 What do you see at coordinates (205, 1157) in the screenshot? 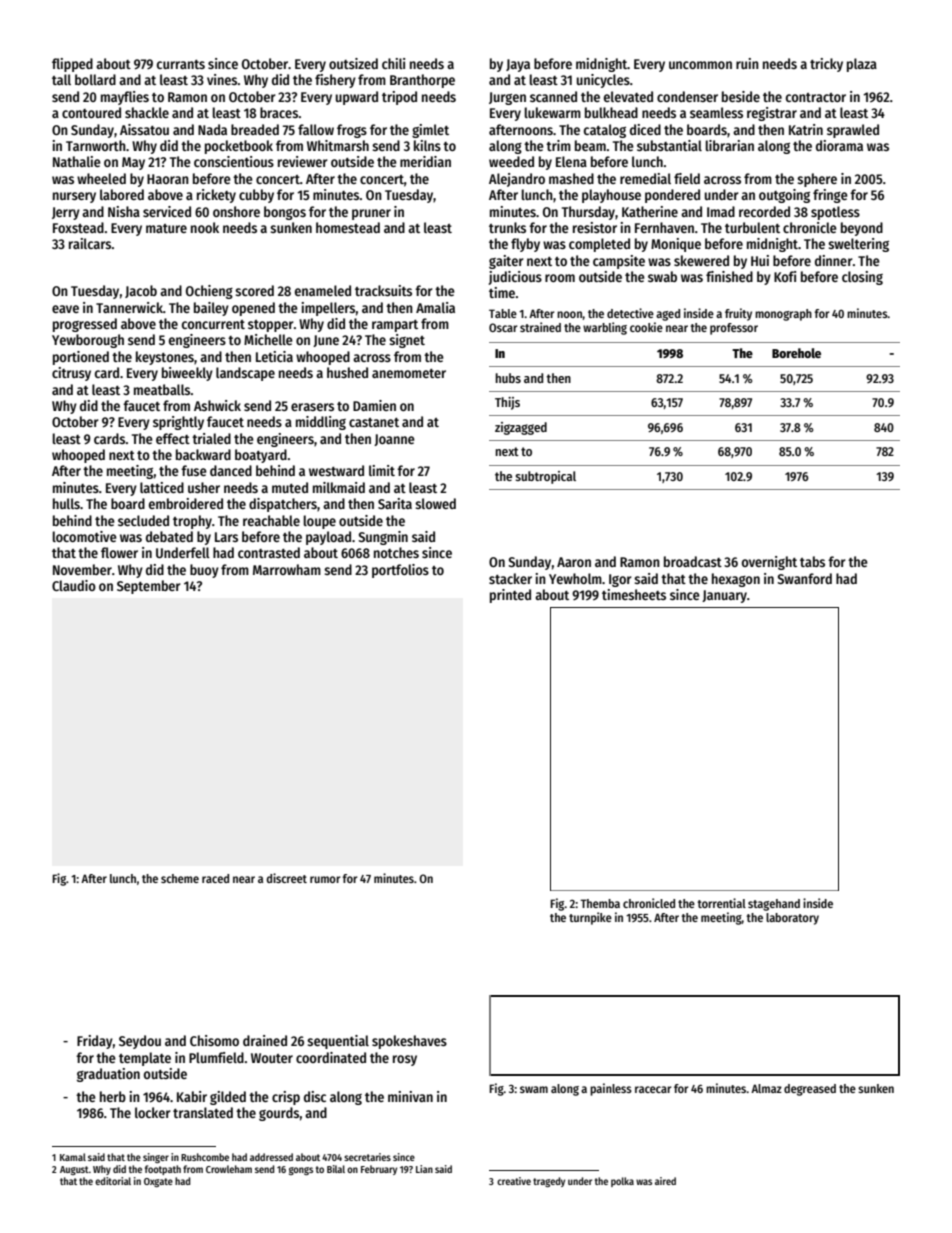
I see `Rushcombe` at bounding box center [205, 1157].
